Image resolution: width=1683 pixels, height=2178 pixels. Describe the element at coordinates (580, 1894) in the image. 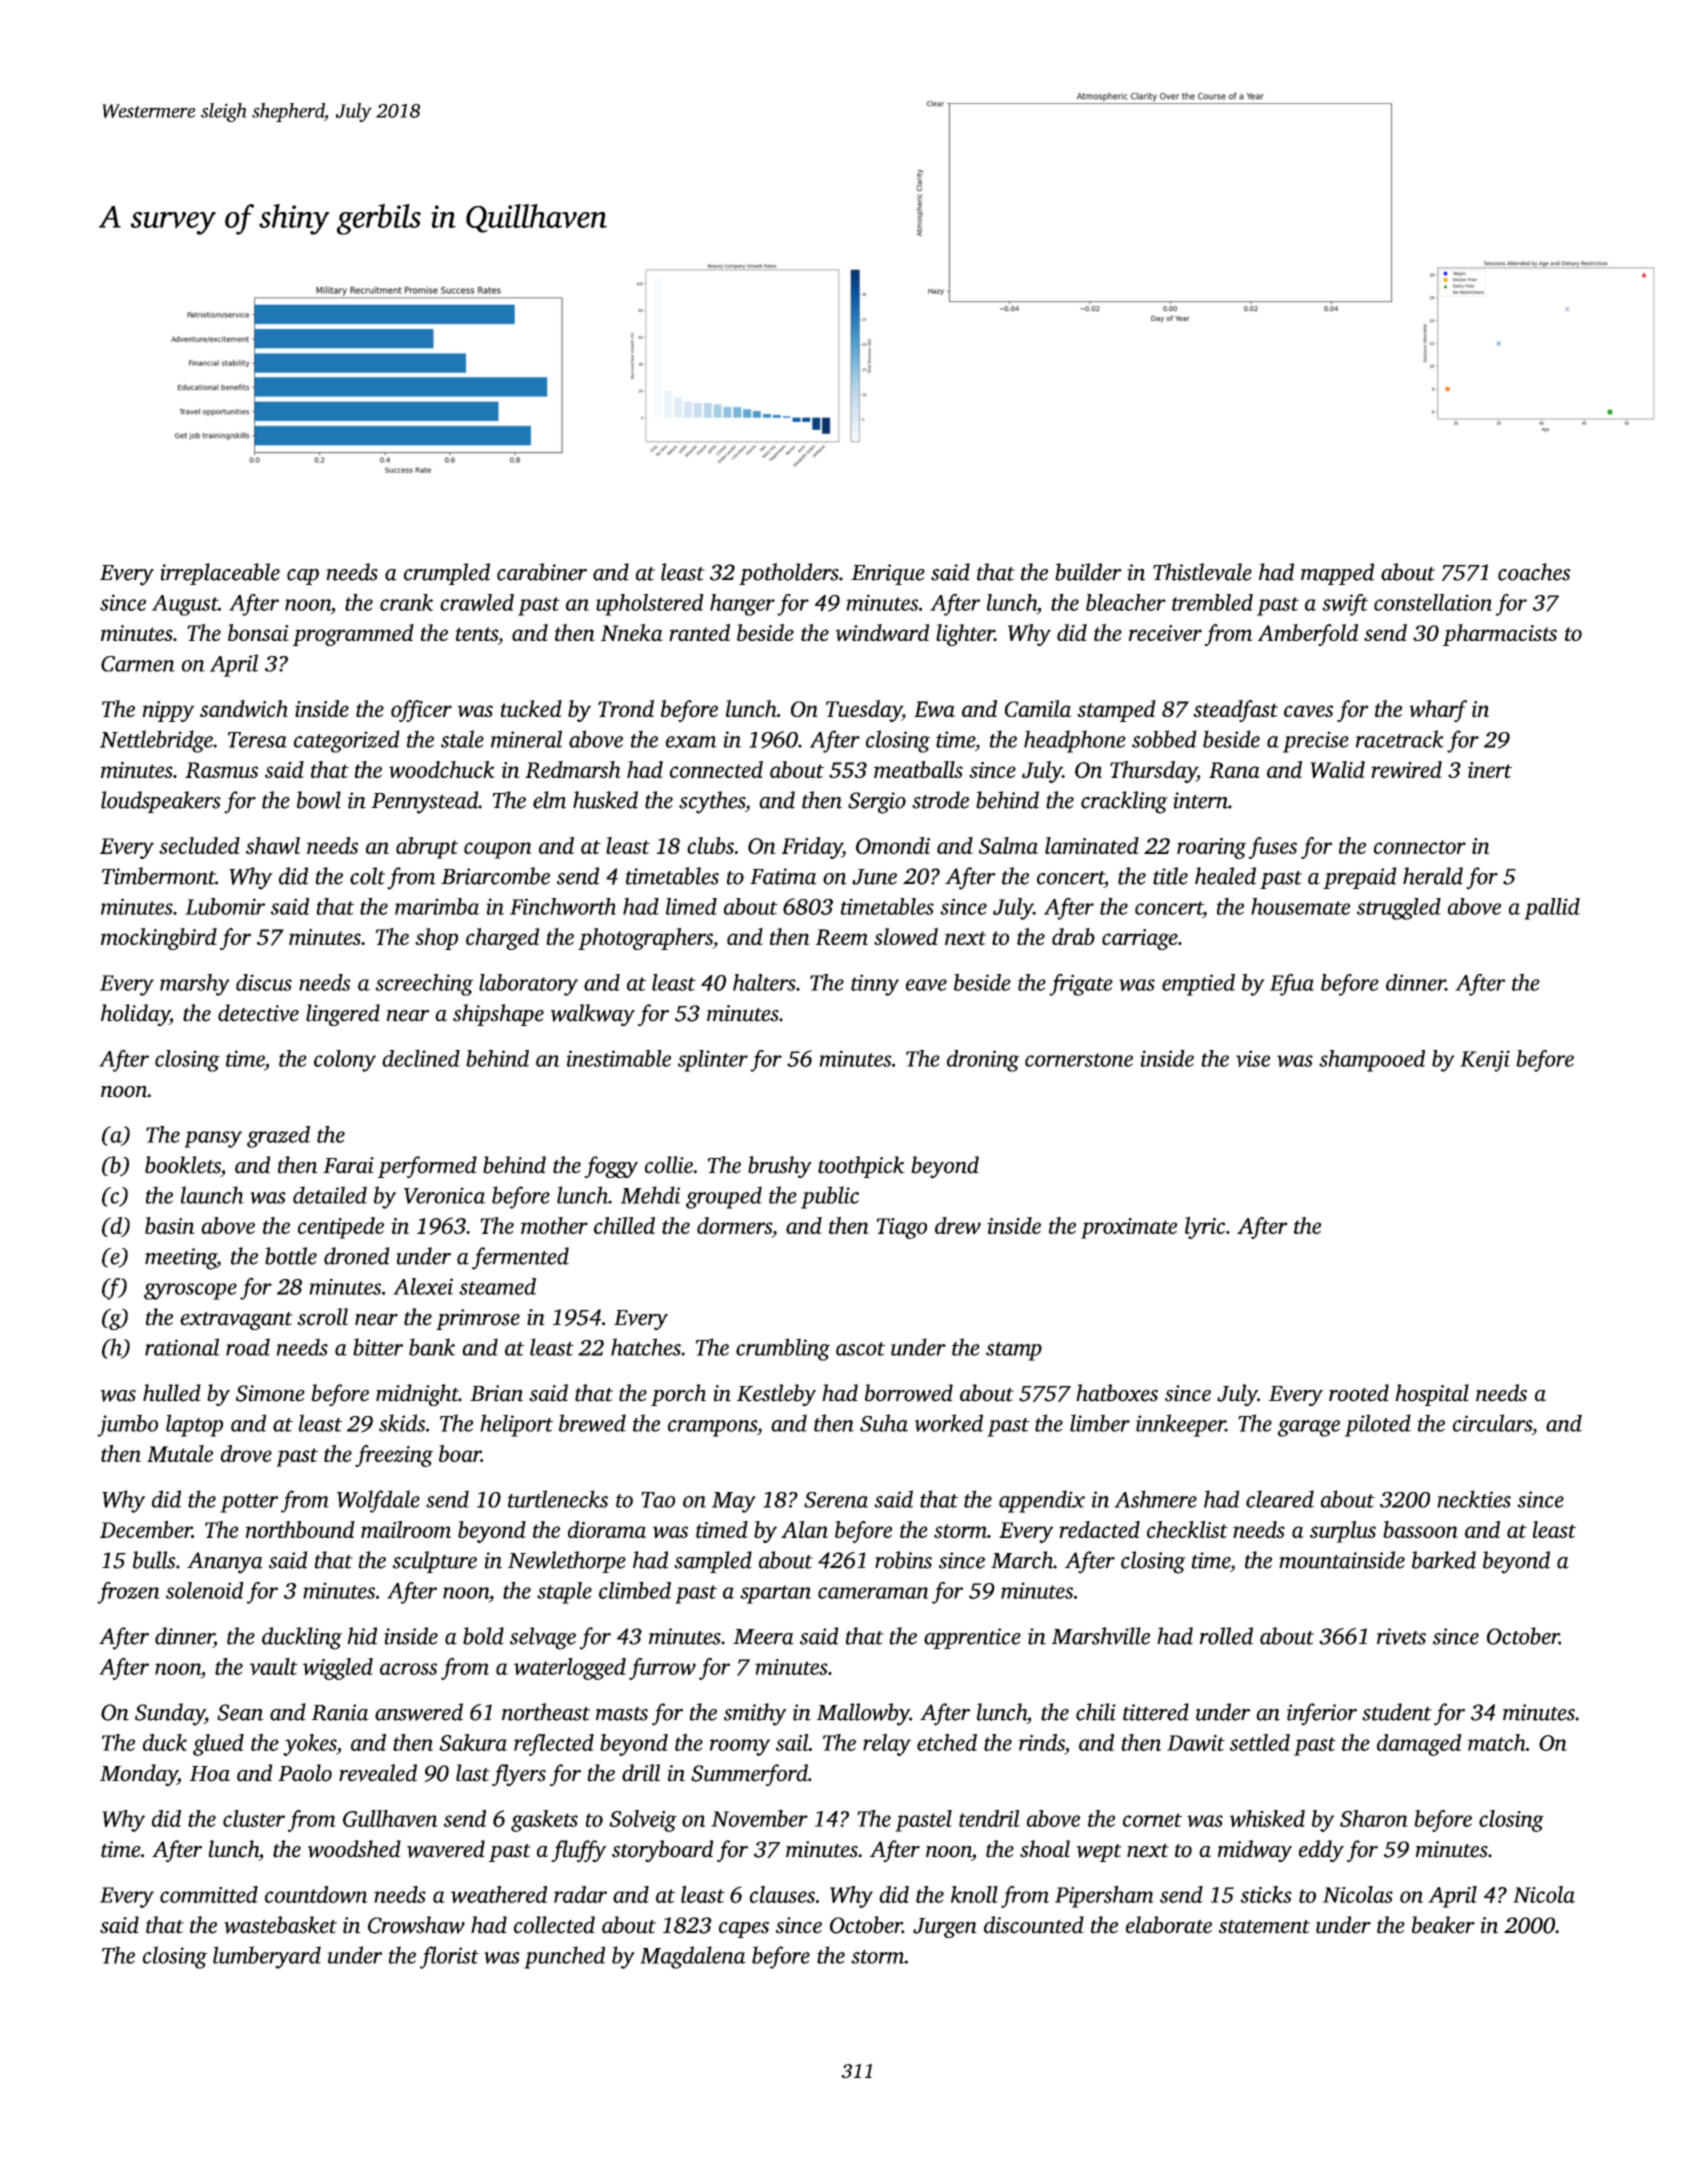

I see `radar` at that location.
